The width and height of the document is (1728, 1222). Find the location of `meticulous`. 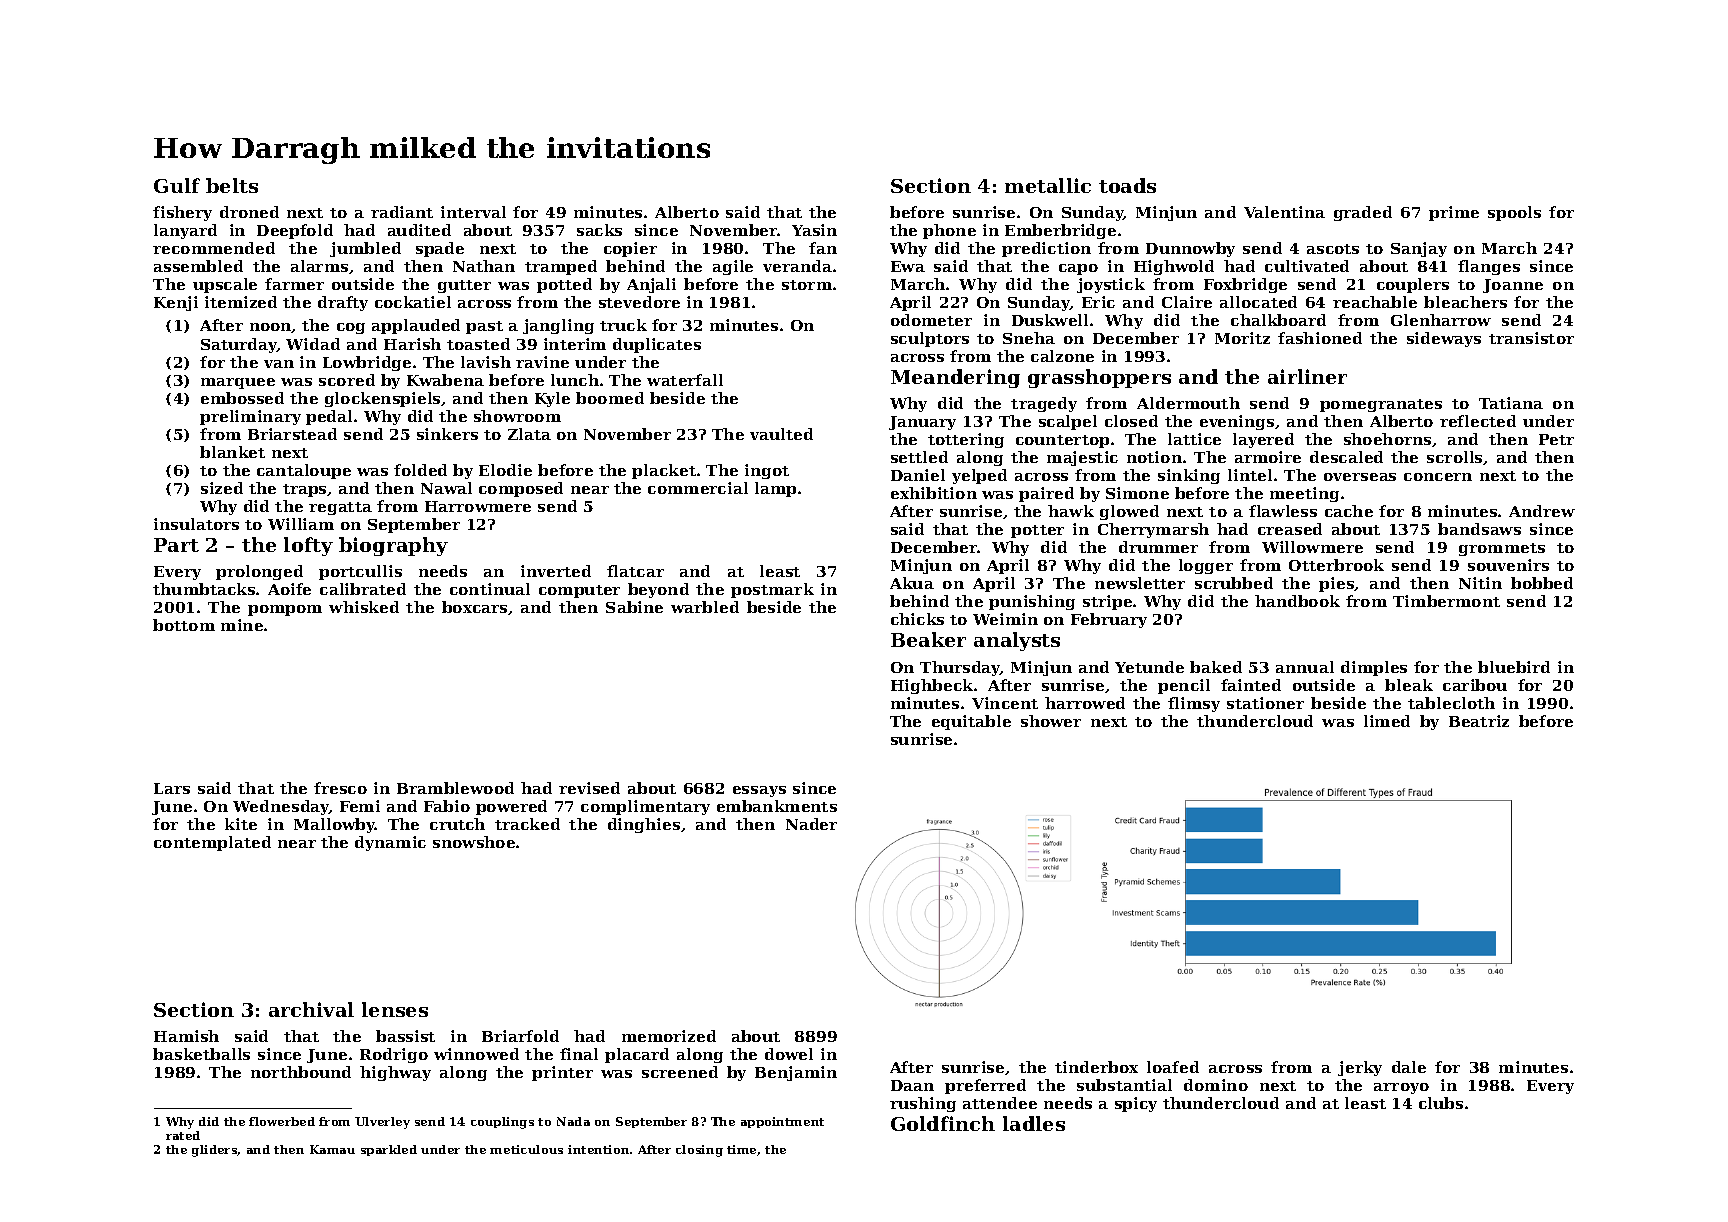

meticulous is located at coordinates (526, 1149).
